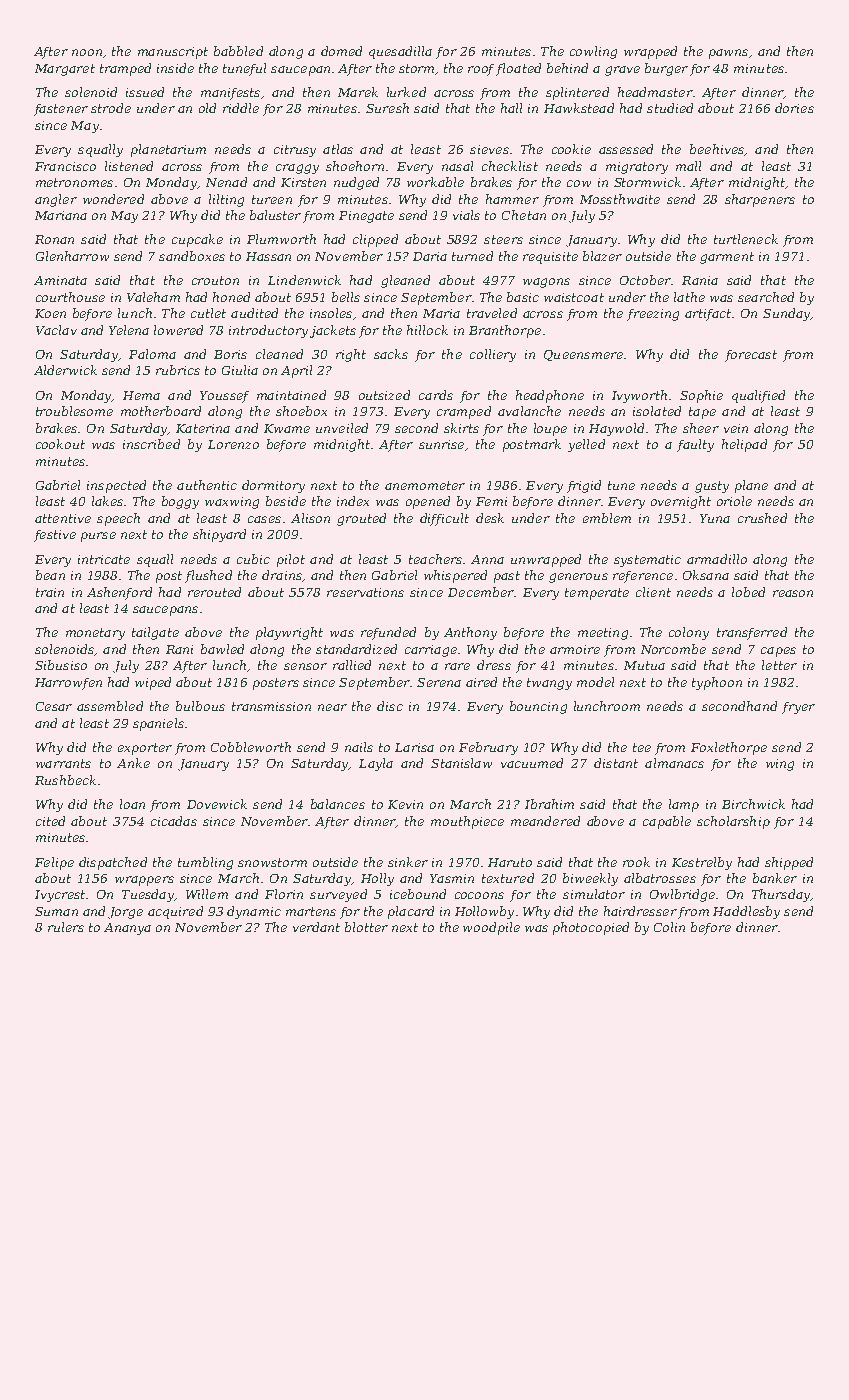  What do you see at coordinates (341, 51) in the screenshot?
I see `domed` at bounding box center [341, 51].
